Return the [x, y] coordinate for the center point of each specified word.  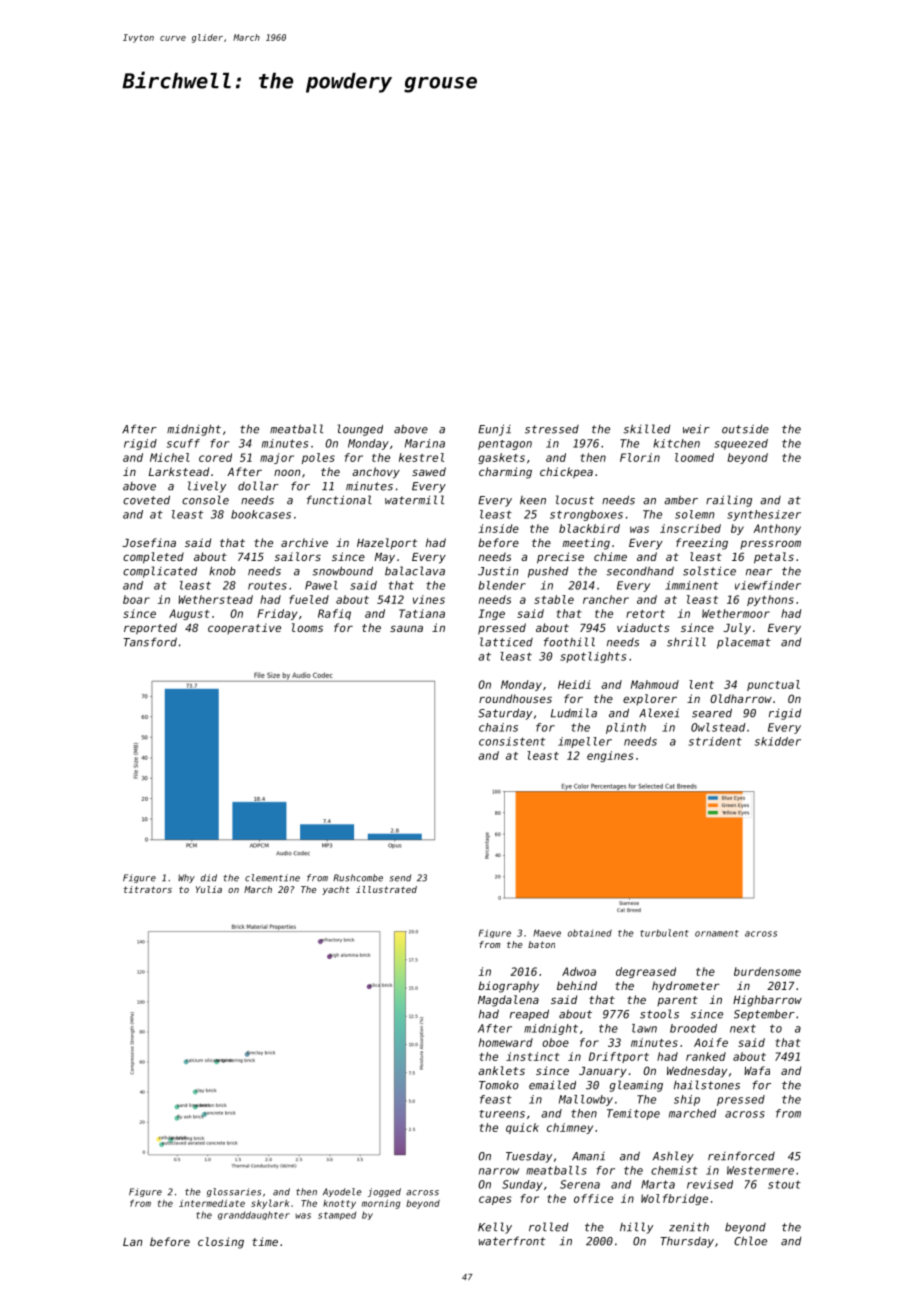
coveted [146, 500]
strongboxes [586, 515]
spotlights [593, 657]
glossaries [234, 1192]
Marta [658, 1184]
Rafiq [334, 614]
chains [498, 727]
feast [496, 1099]
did [209, 878]
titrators [148, 889]
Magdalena [508, 1001]
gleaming [636, 1086]
